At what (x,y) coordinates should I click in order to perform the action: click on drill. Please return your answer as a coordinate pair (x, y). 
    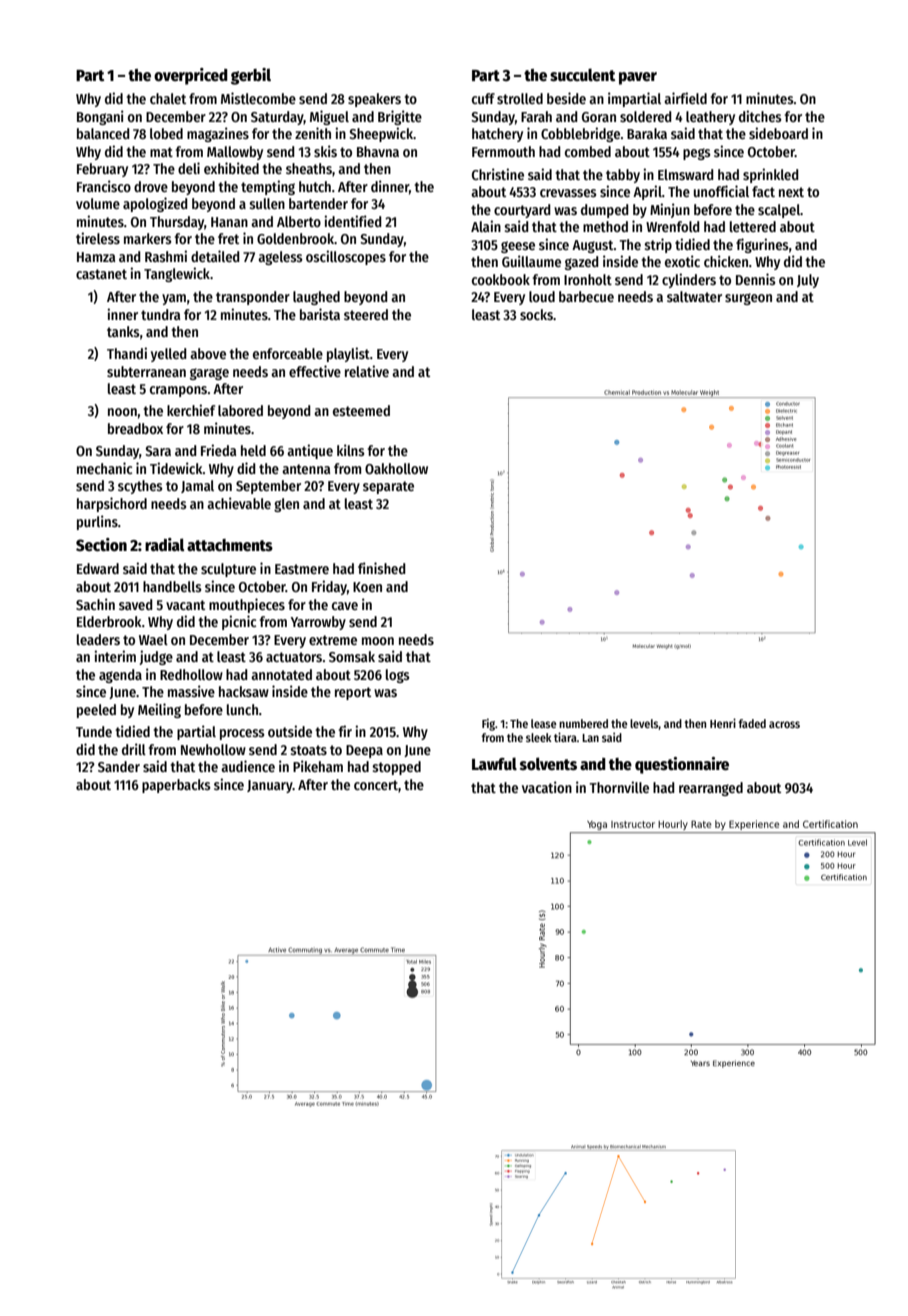
    Looking at the image, I should click on (134, 749).
